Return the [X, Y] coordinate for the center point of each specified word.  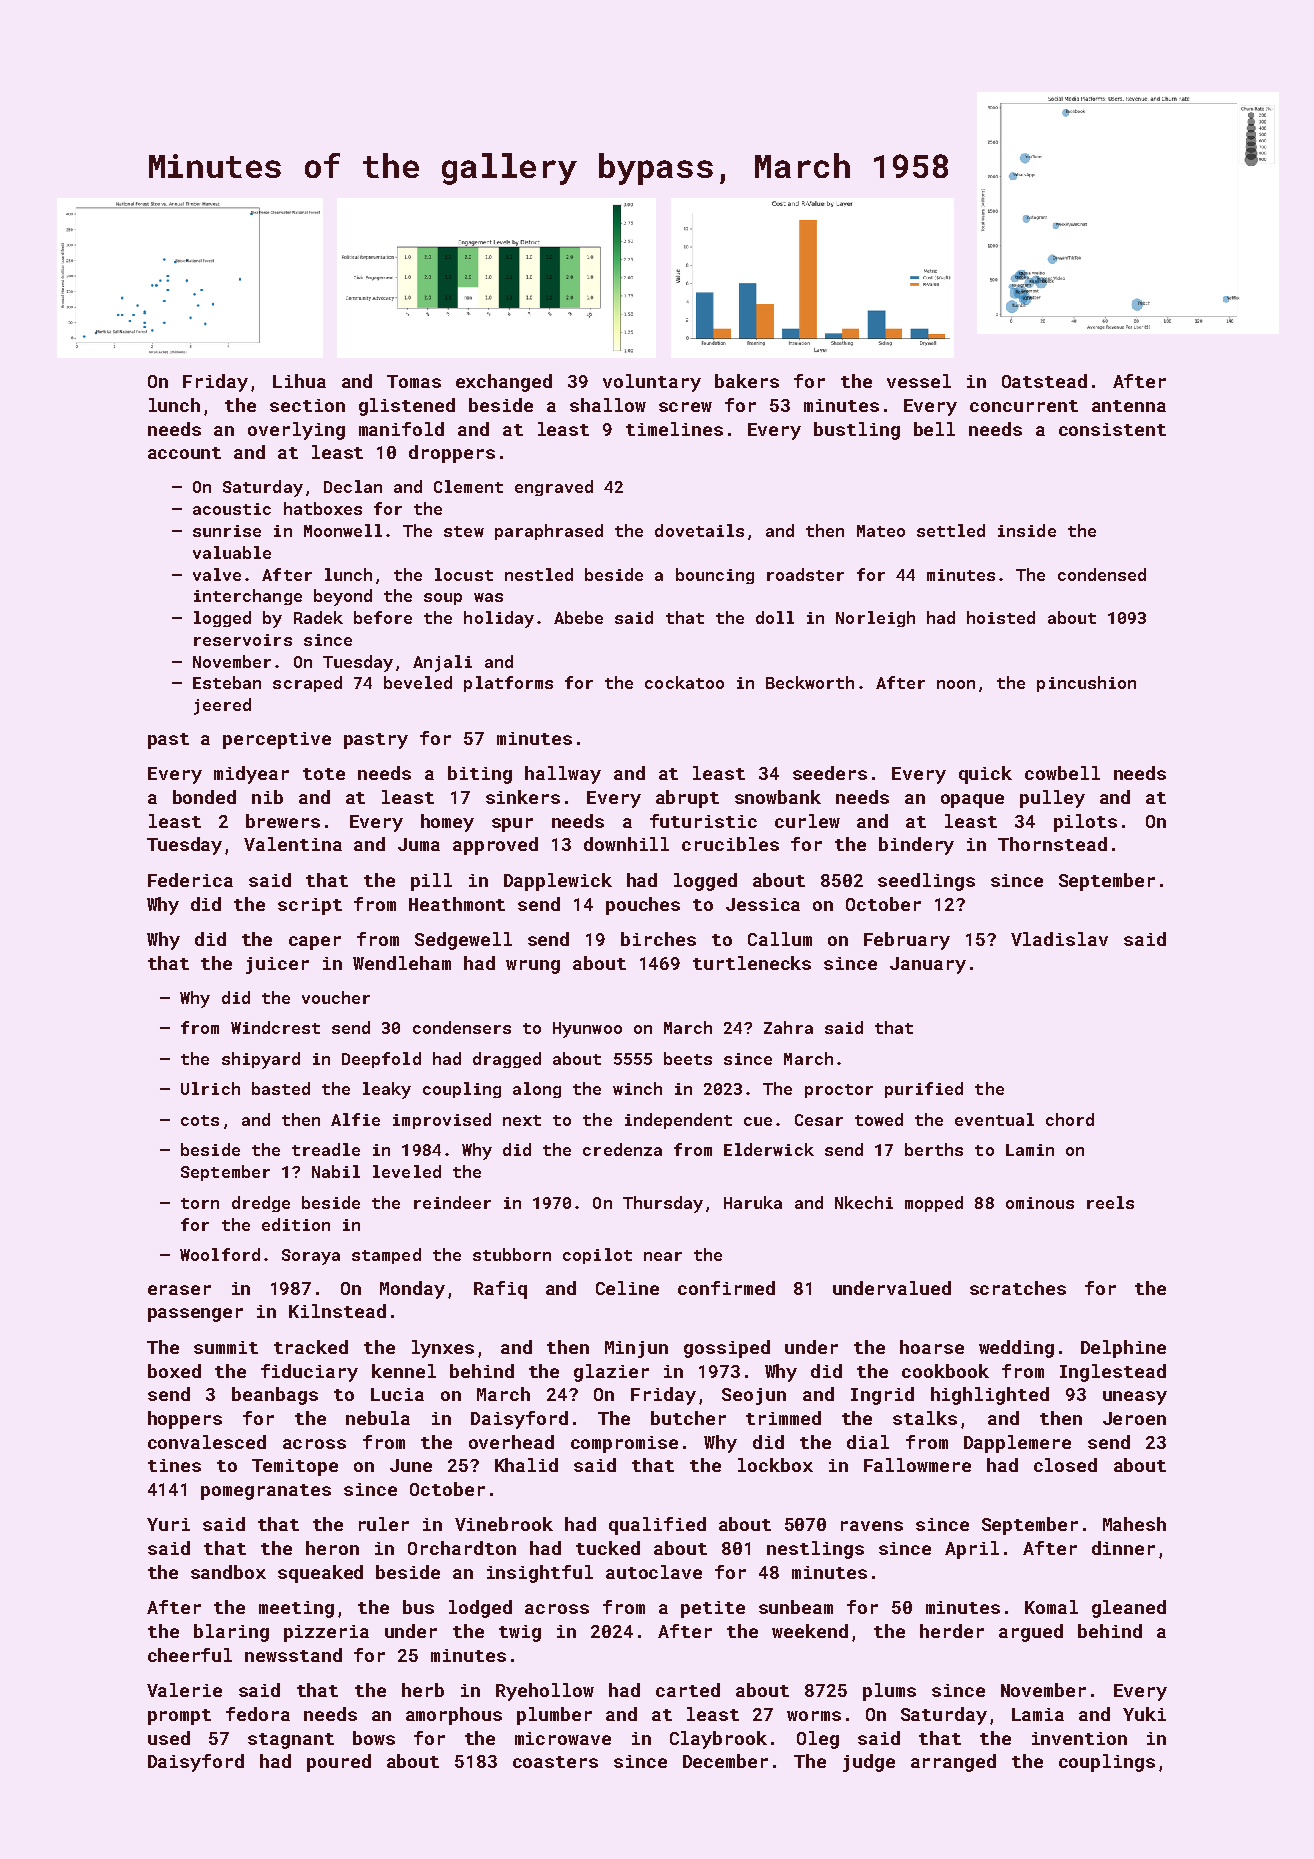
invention [1079, 1738]
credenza [622, 1149]
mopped [934, 1204]
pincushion [1086, 684]
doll [775, 617]
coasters [555, 1762]
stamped [386, 1256]
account [184, 453]
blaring [231, 1633]
